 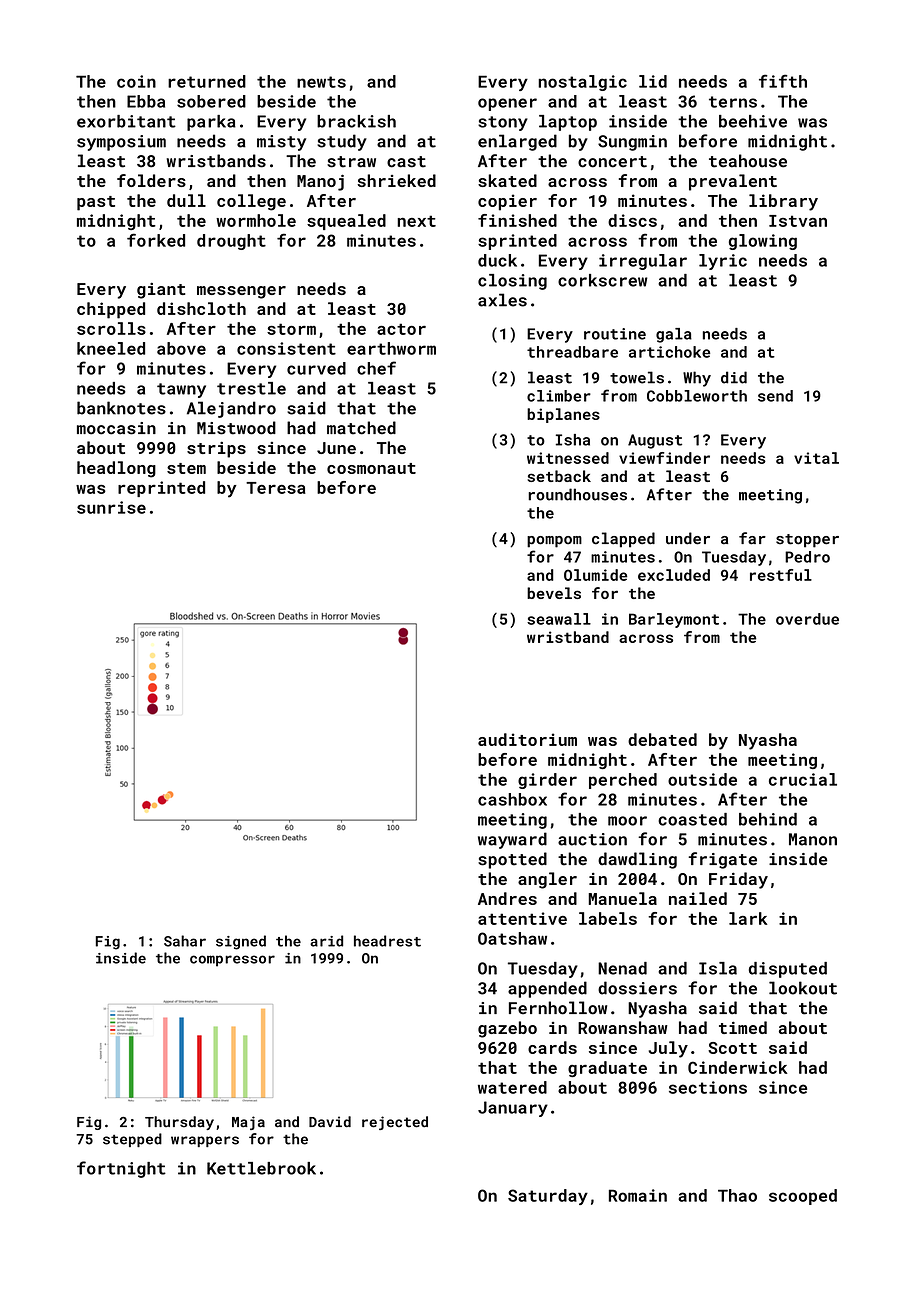 What do you see at coordinates (186, 468) in the page?
I see `stem` at bounding box center [186, 468].
